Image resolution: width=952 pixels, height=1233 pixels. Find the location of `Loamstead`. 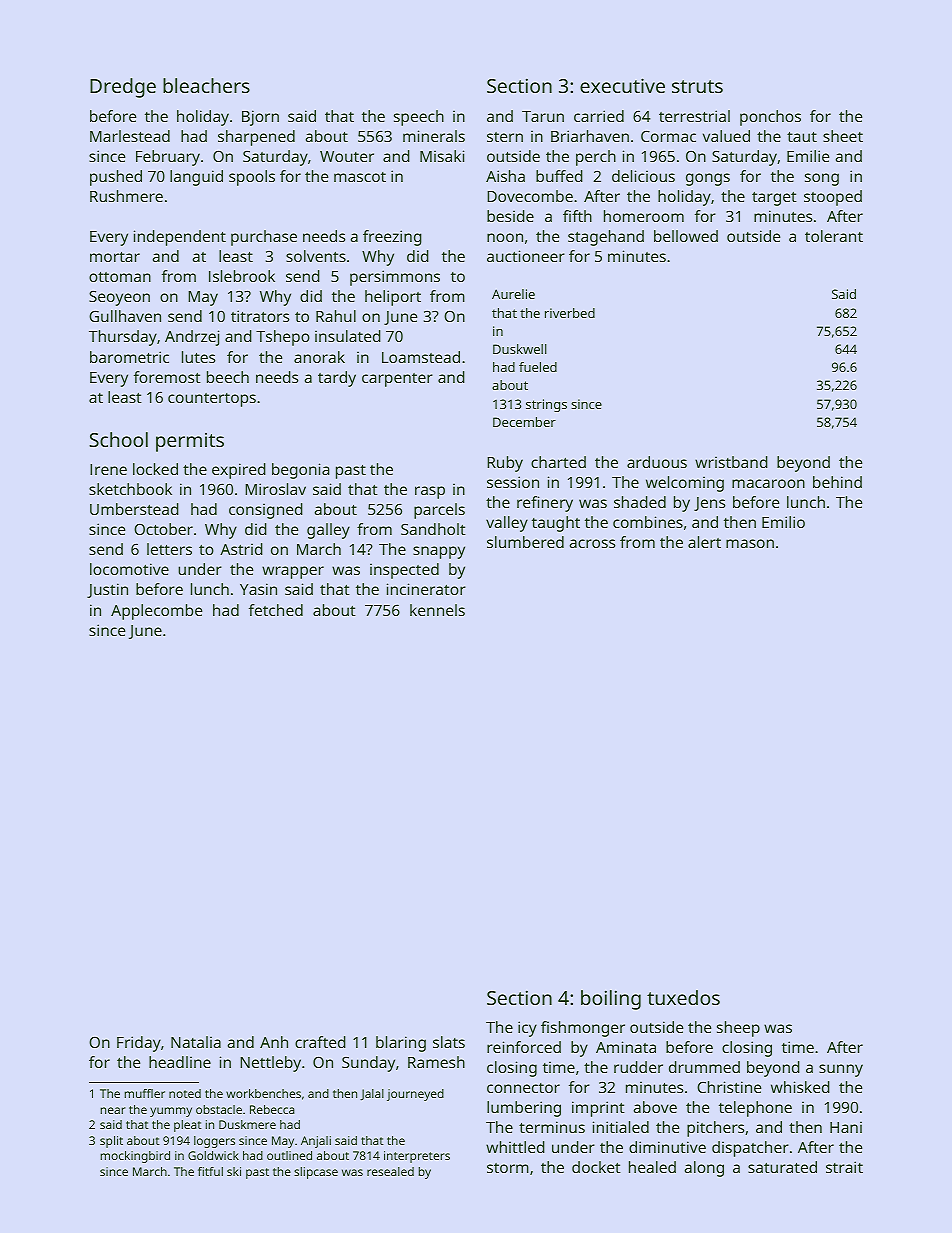

Loamstead is located at coordinates (421, 357).
